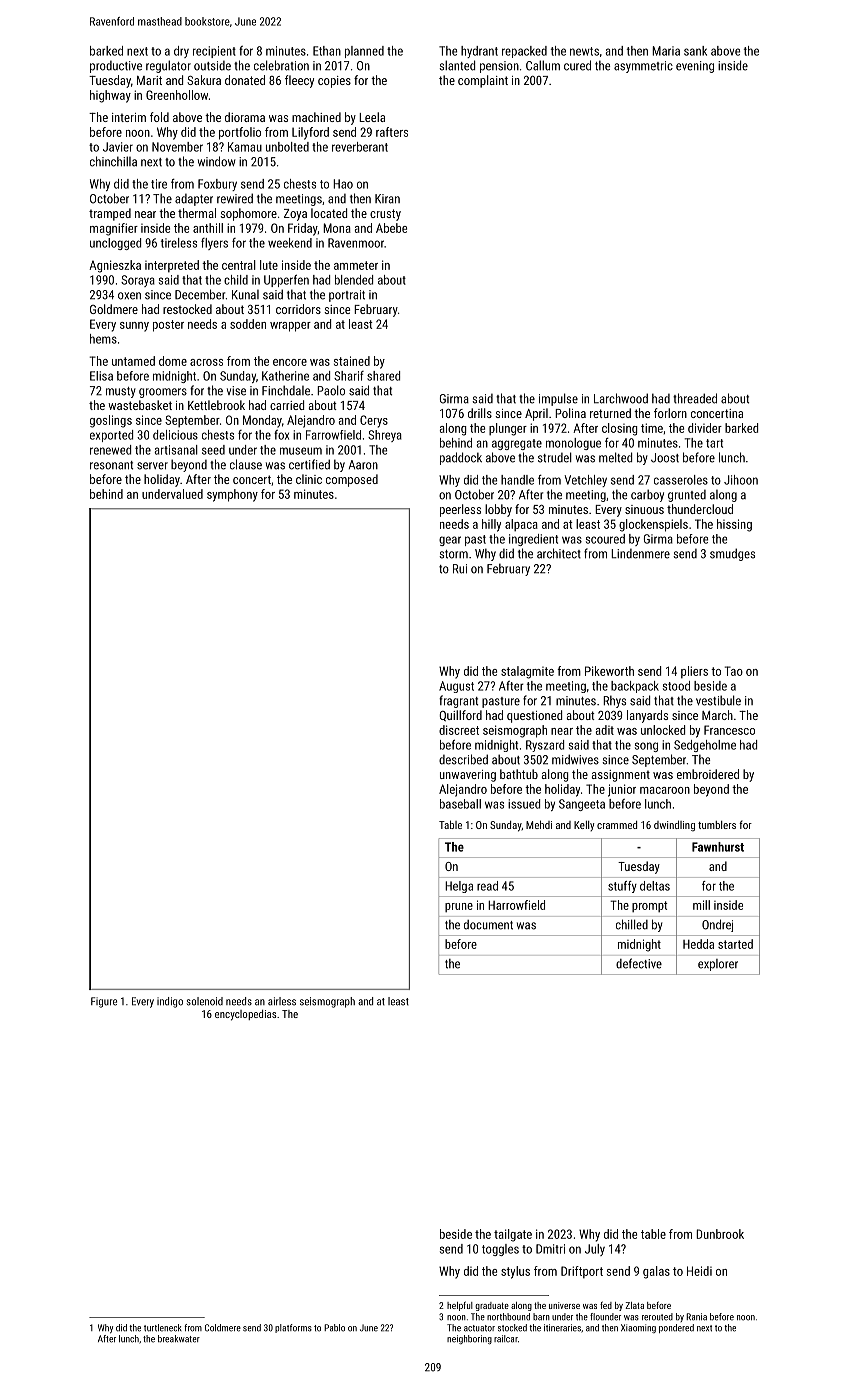 This screenshot has width=849, height=1400. Describe the element at coordinates (245, 147) in the screenshot. I see `Kamau` at that location.
